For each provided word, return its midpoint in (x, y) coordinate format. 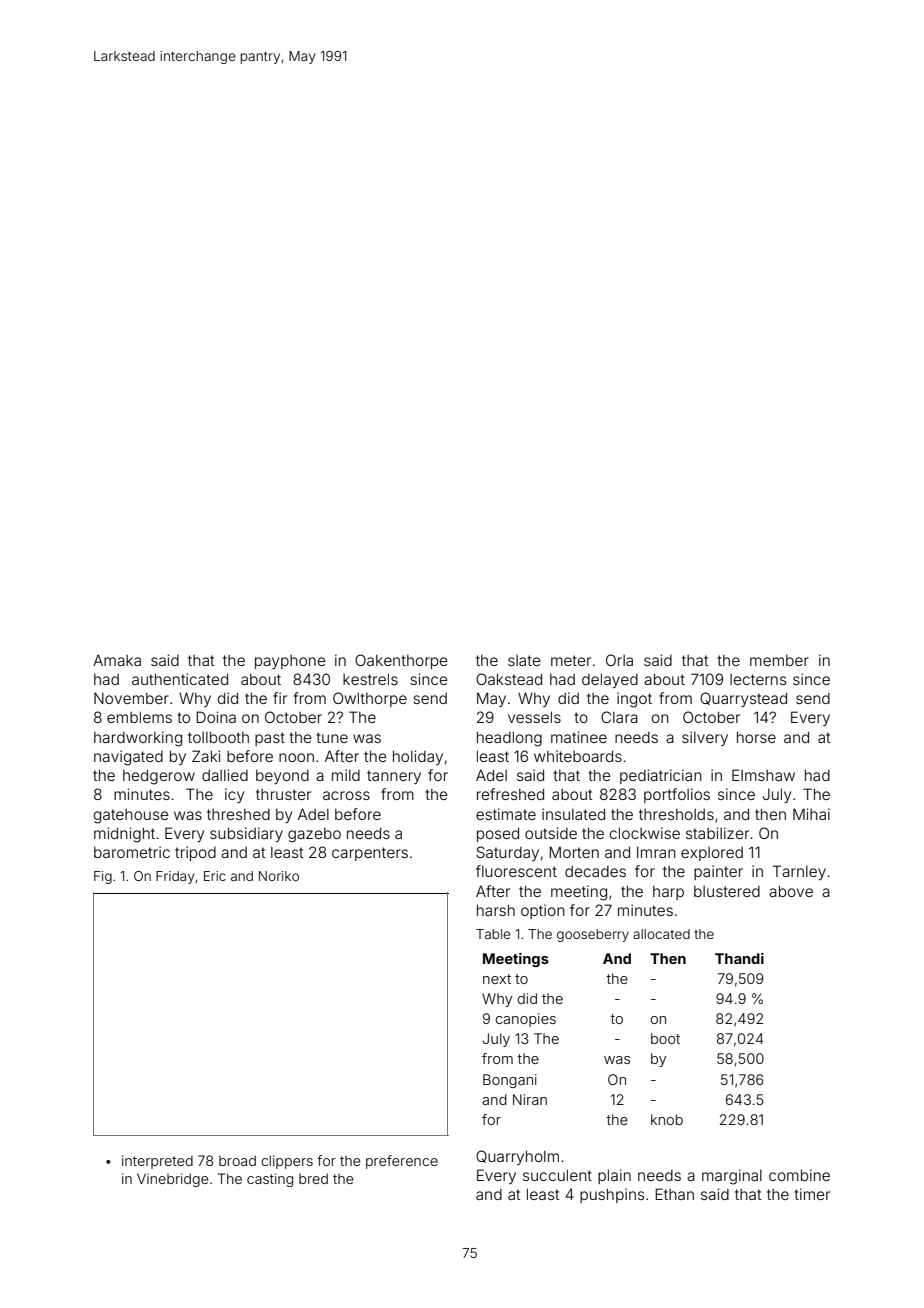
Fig (103, 877)
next (497, 979)
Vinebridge (173, 1180)
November (131, 698)
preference (402, 1162)
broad (237, 1160)
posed (498, 834)
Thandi (739, 958)
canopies (525, 1020)
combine (799, 1175)
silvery (705, 738)
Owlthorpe (370, 699)
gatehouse (131, 816)
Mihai (811, 814)
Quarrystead (743, 699)
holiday (418, 757)
